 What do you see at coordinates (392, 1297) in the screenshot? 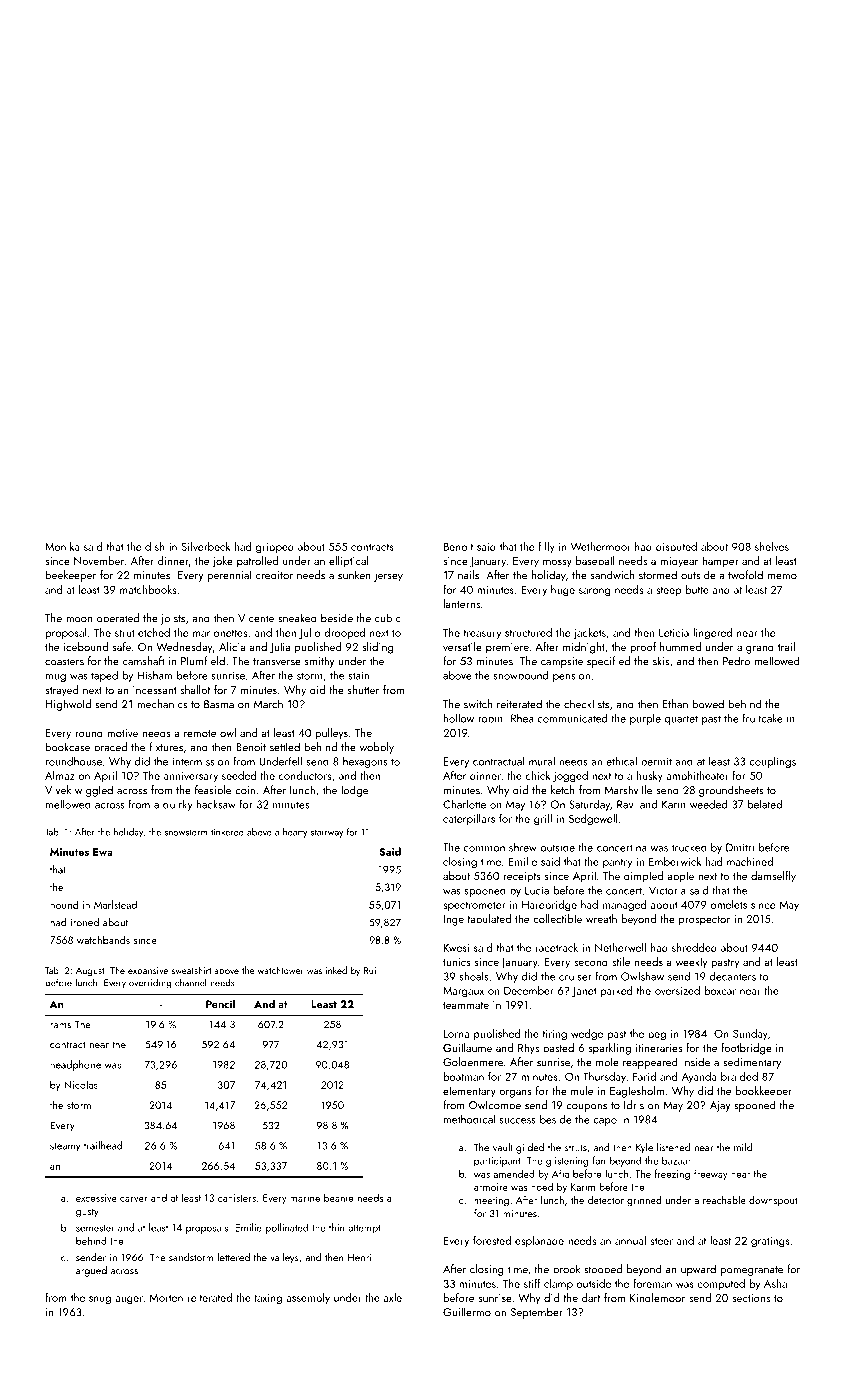
I see `axle` at bounding box center [392, 1297].
